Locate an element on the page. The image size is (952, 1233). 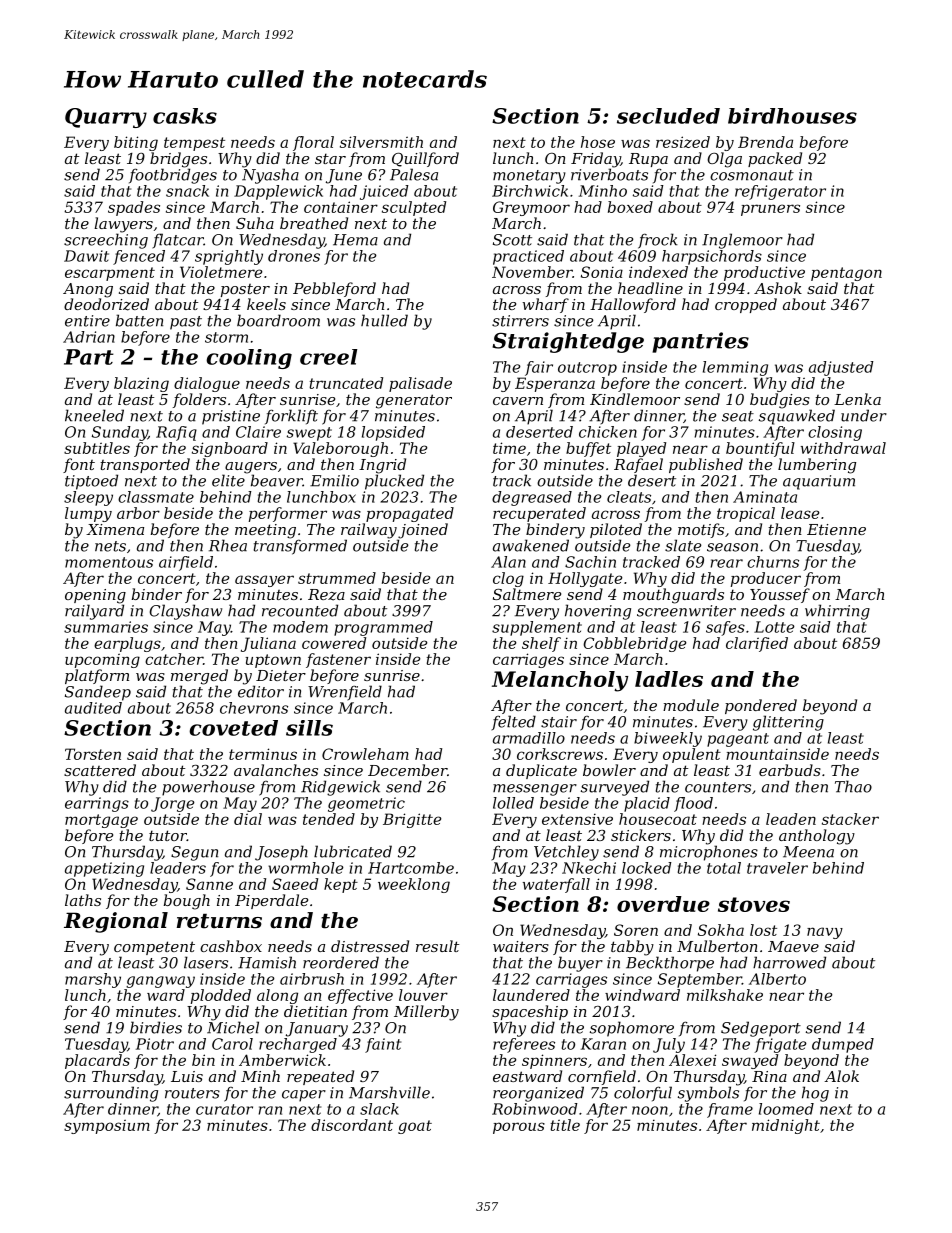
glittering is located at coordinates (788, 723).
